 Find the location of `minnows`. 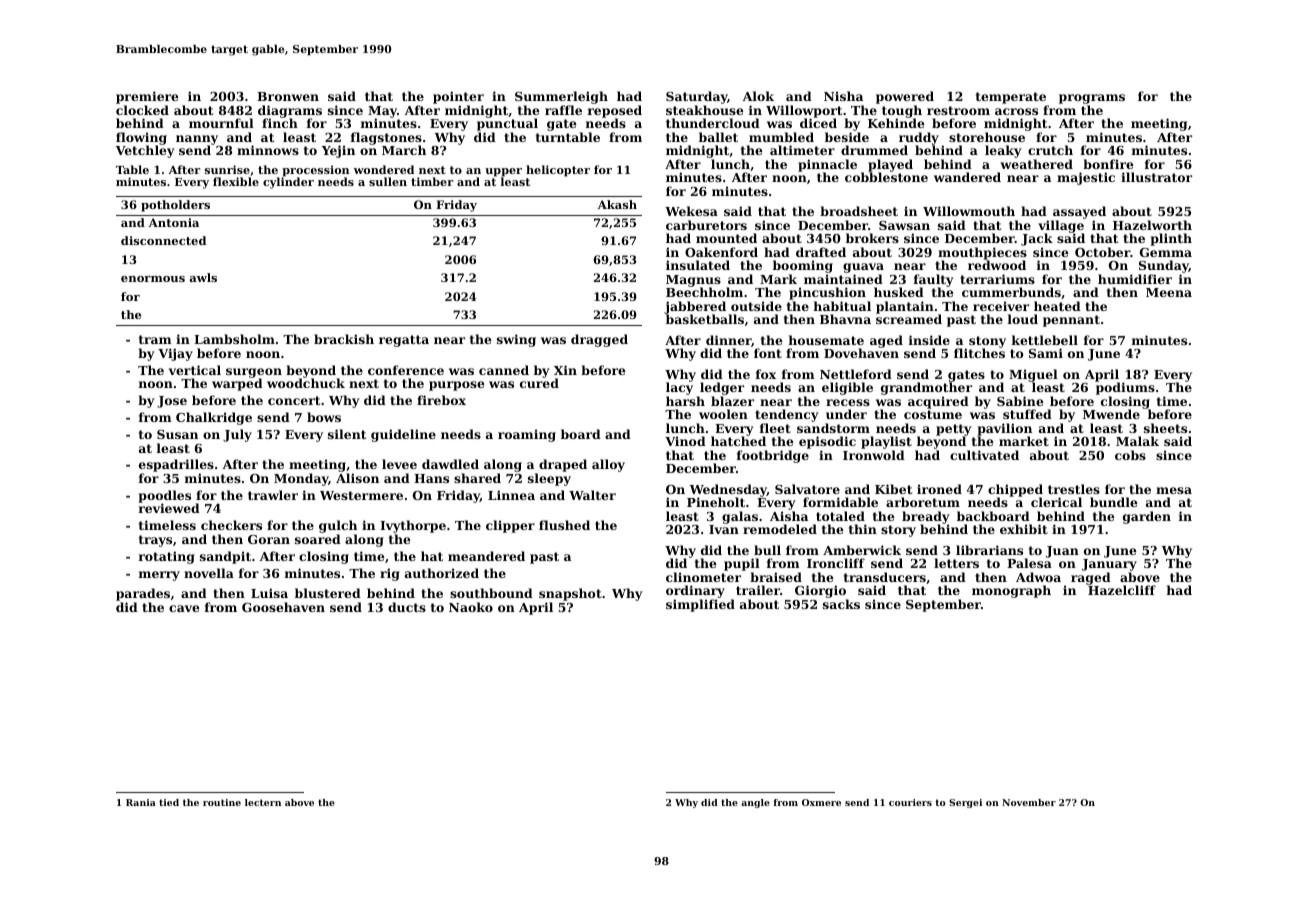

minnows is located at coordinates (268, 150).
